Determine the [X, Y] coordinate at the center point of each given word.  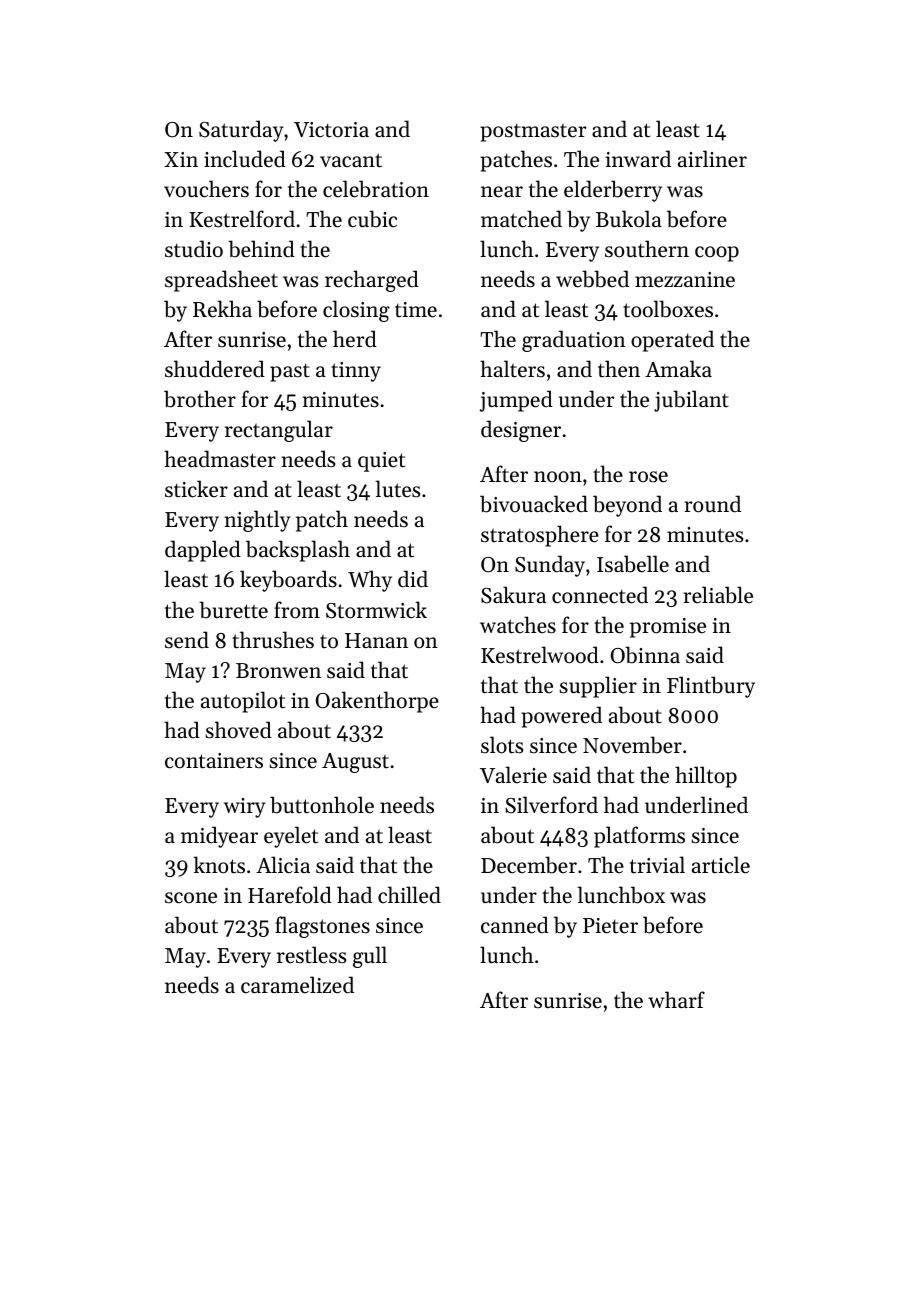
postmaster [533, 132]
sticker [196, 489]
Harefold [290, 895]
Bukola [629, 218]
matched [521, 219]
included [245, 159]
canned [515, 925]
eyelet [291, 837]
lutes [397, 489]
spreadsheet [221, 281]
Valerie [513, 775]
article [721, 865]
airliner [712, 159]
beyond [627, 506]
